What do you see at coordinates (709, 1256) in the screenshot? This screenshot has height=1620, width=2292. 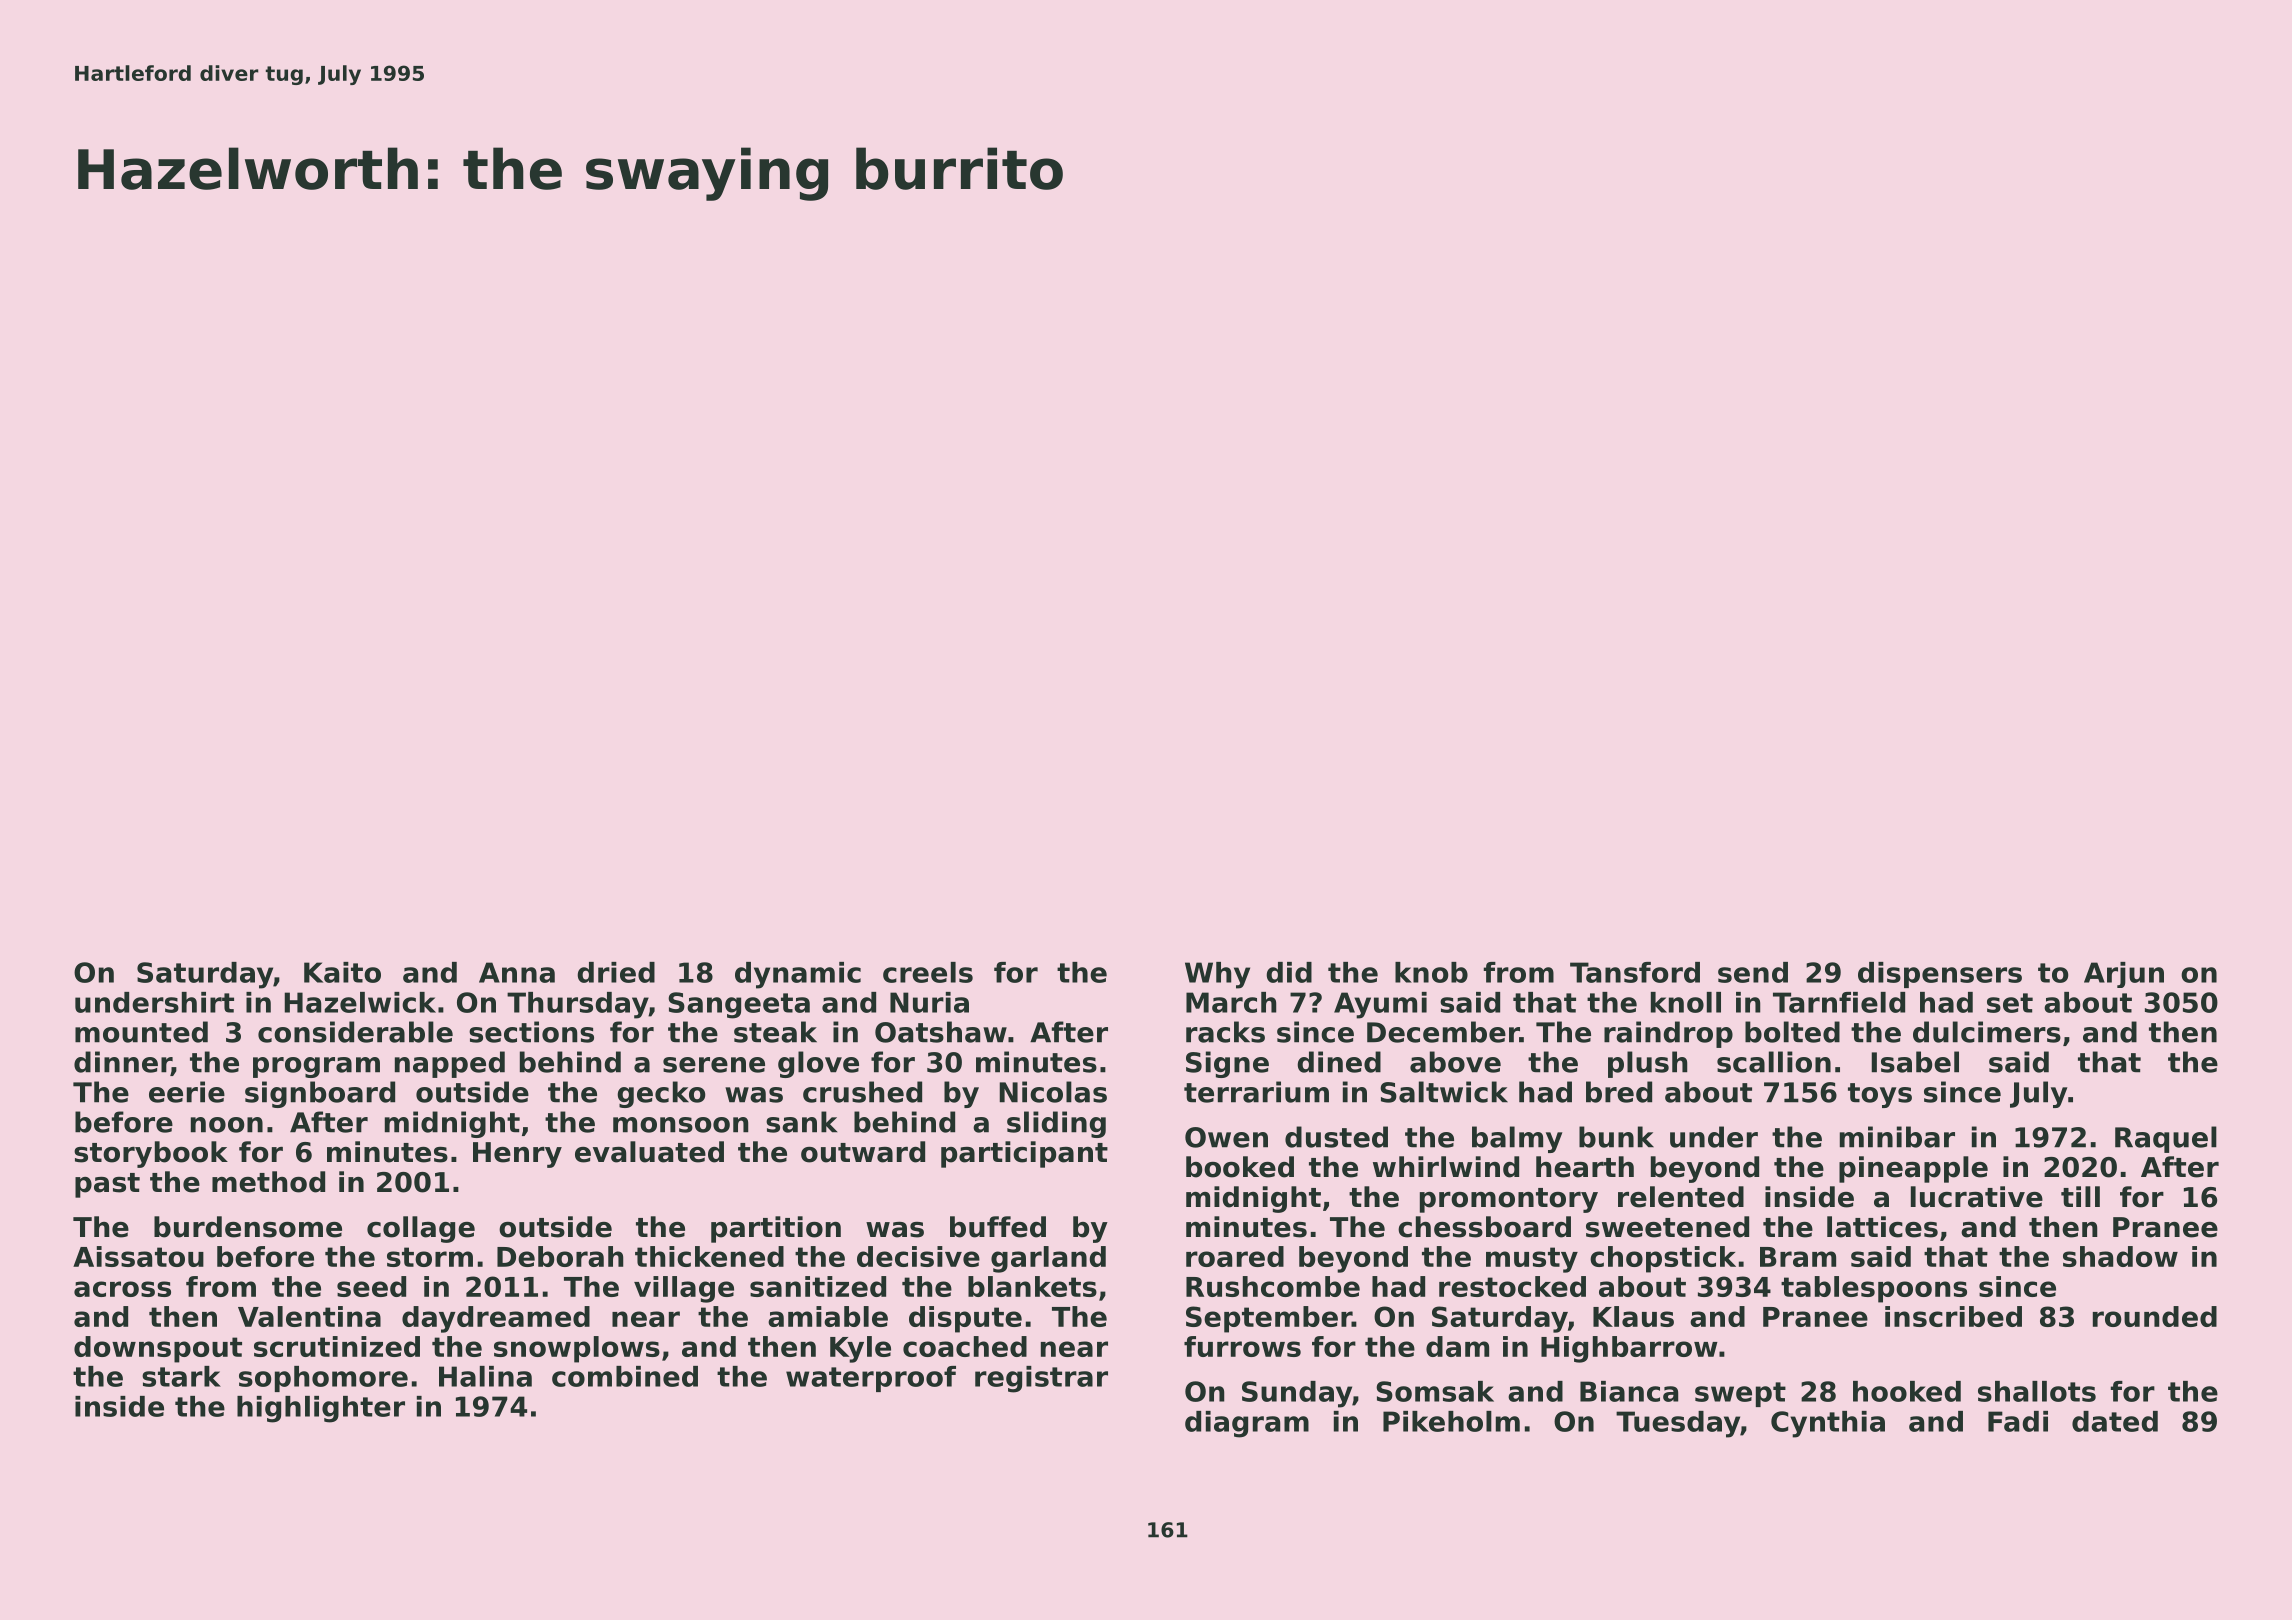 I see `thickened` at bounding box center [709, 1256].
